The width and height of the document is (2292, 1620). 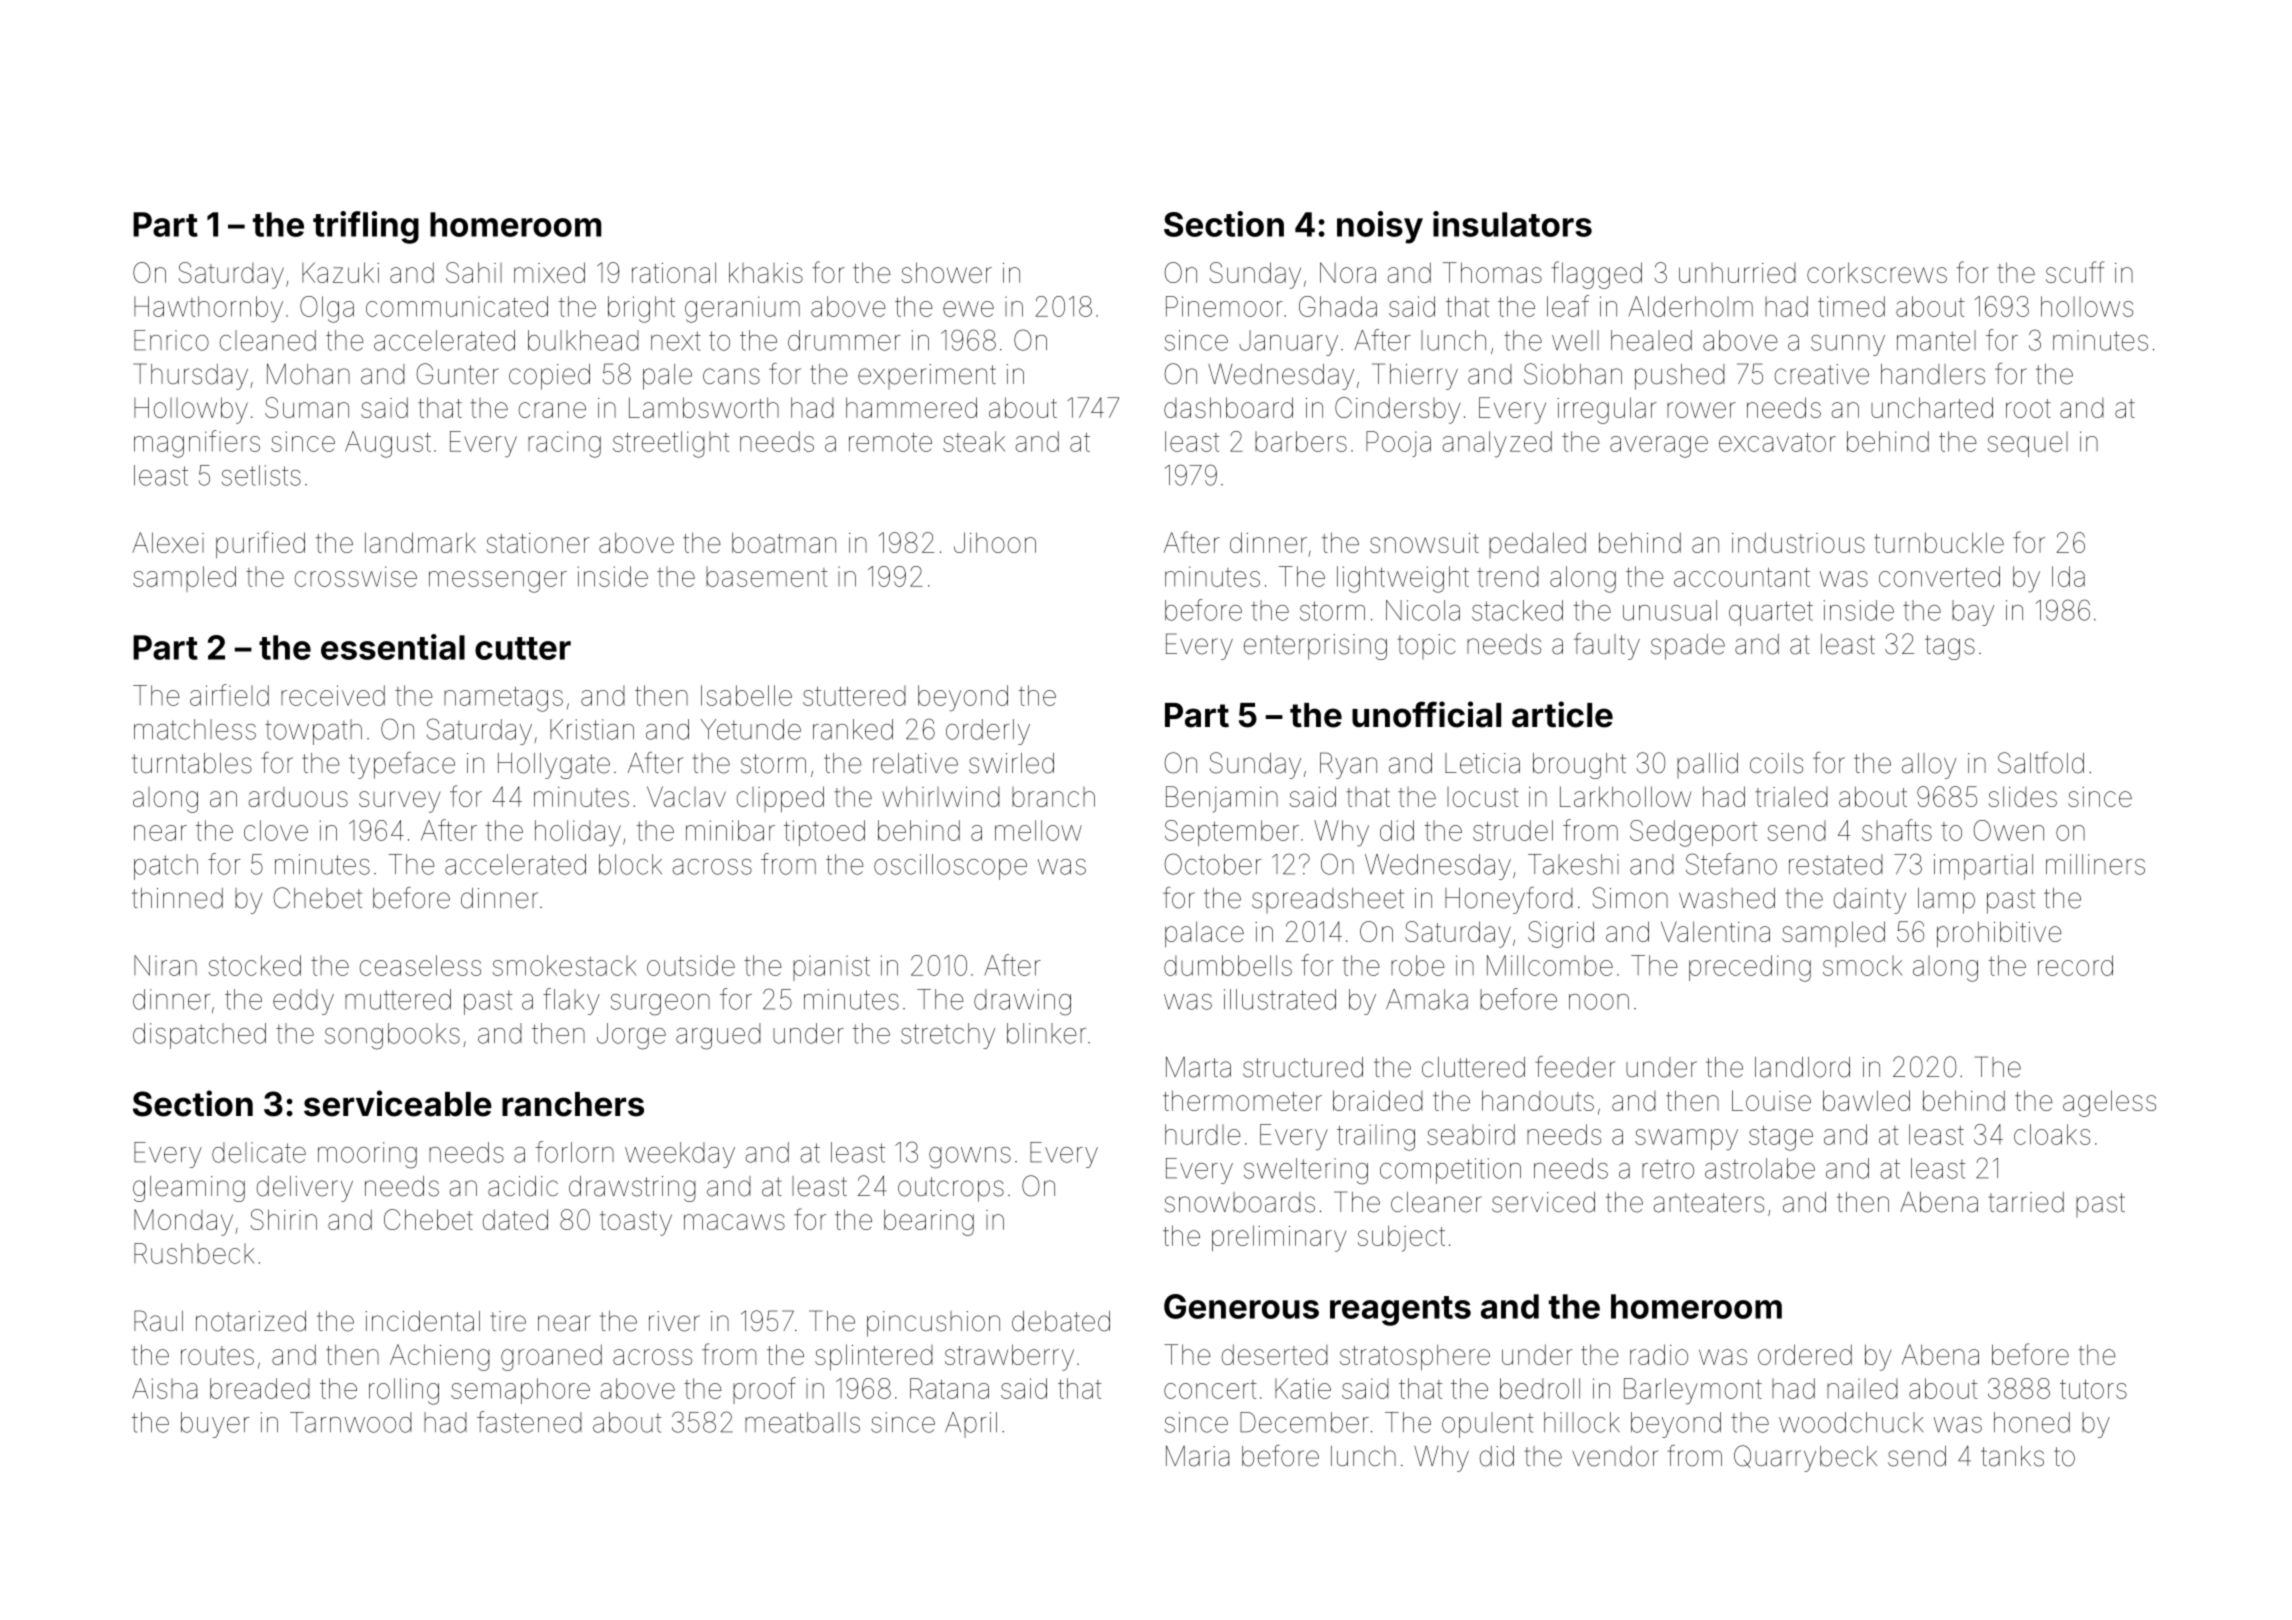 What do you see at coordinates (844, 340) in the document?
I see `drummer` at bounding box center [844, 340].
